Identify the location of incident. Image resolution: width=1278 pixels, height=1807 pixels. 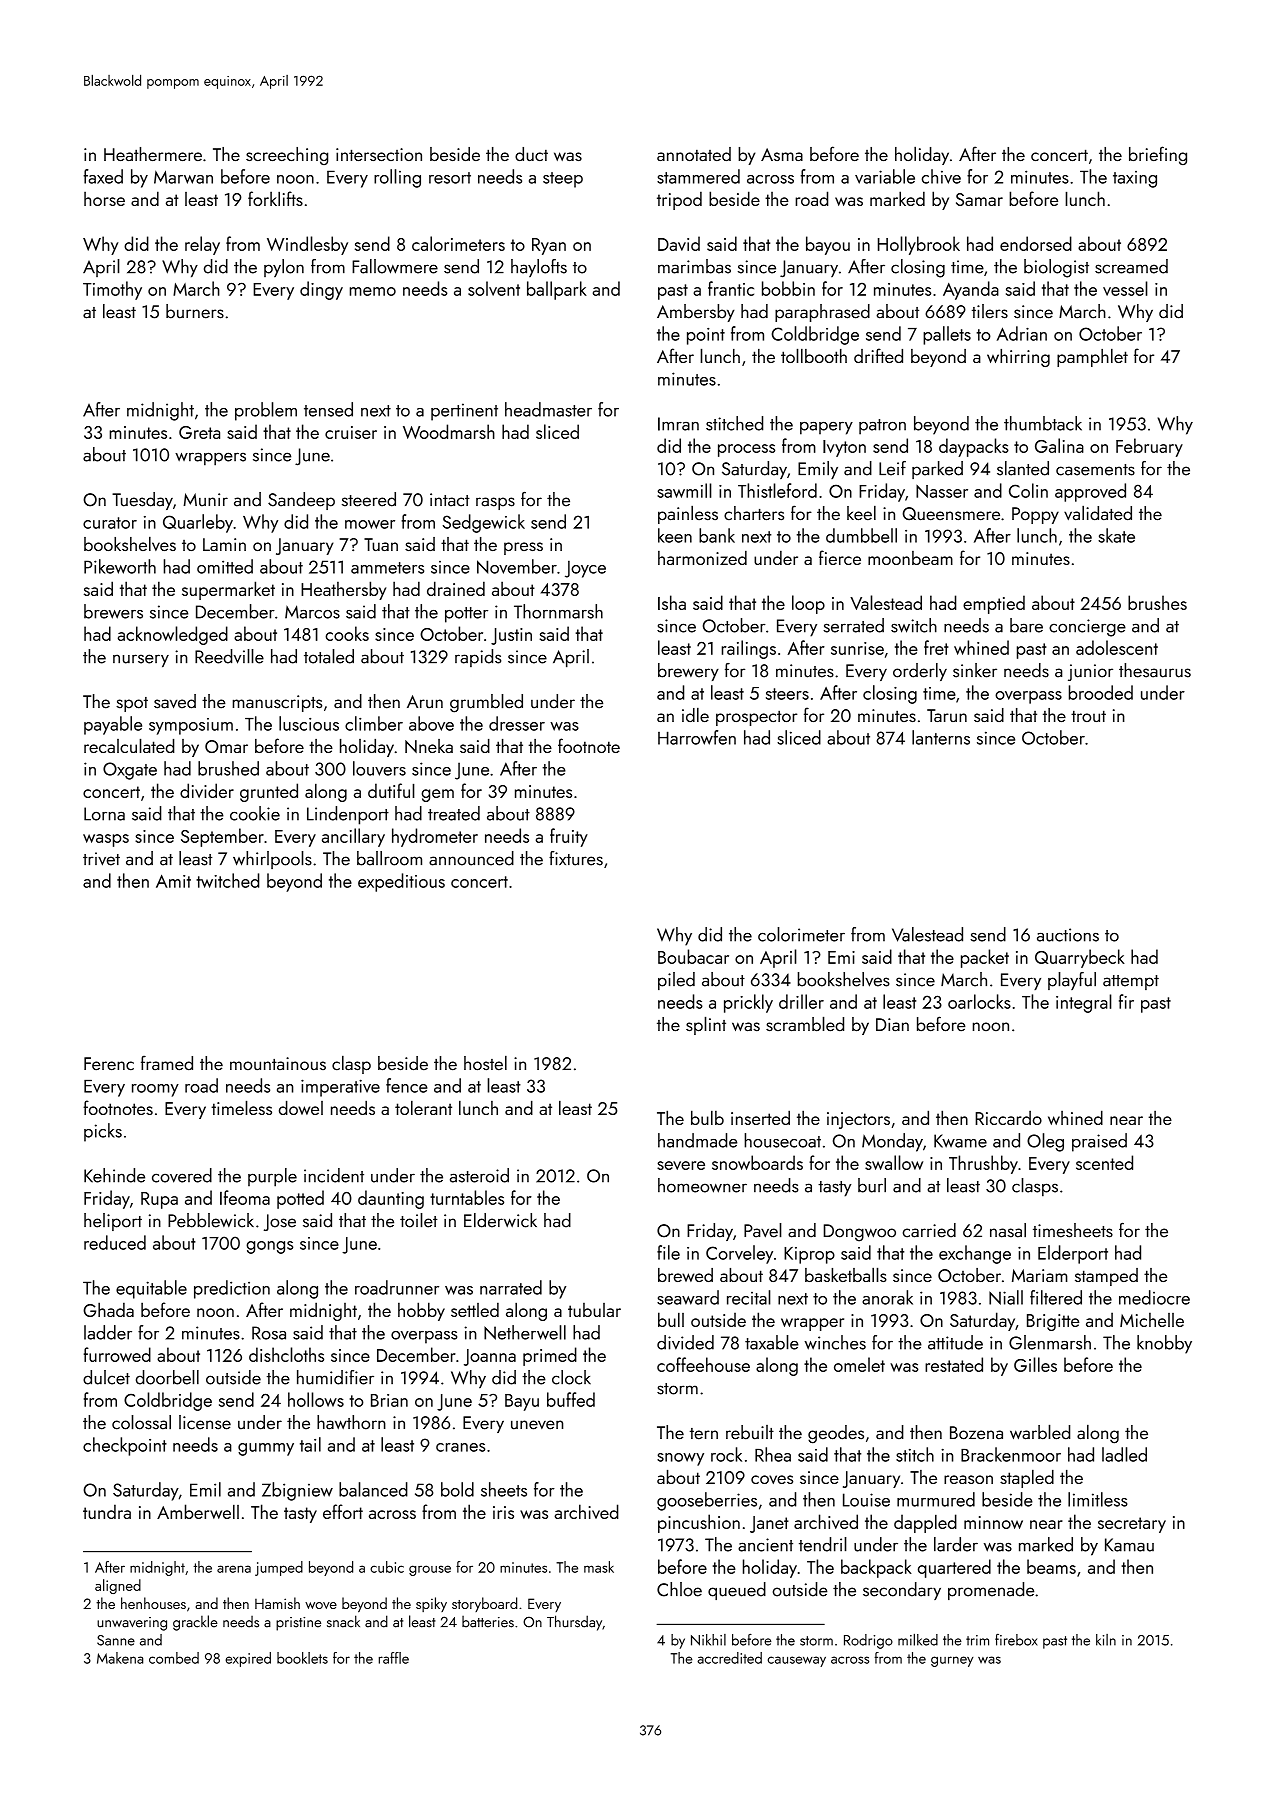
(334, 1175).
